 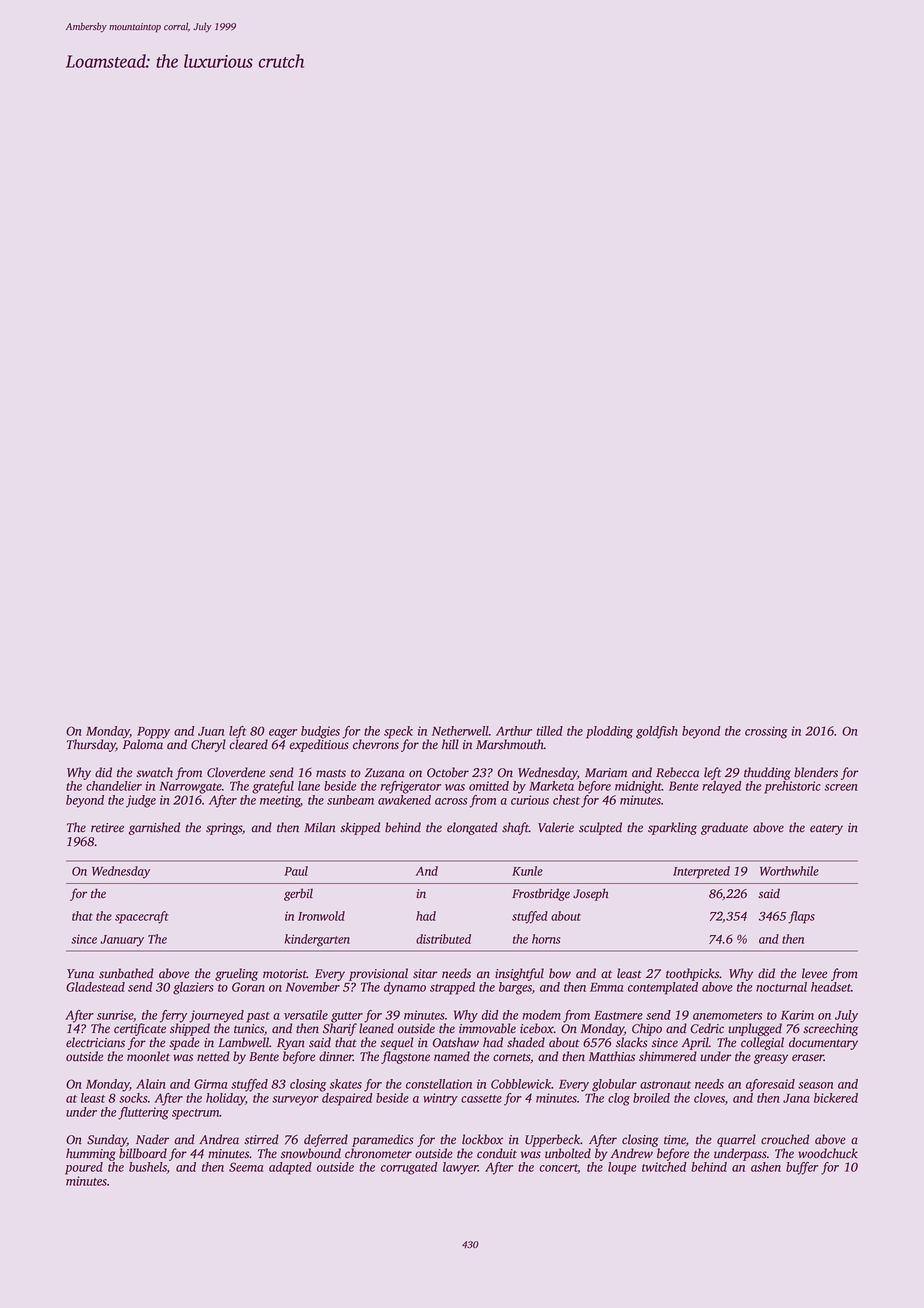 What do you see at coordinates (792, 787) in the screenshot?
I see `prehistoric` at bounding box center [792, 787].
